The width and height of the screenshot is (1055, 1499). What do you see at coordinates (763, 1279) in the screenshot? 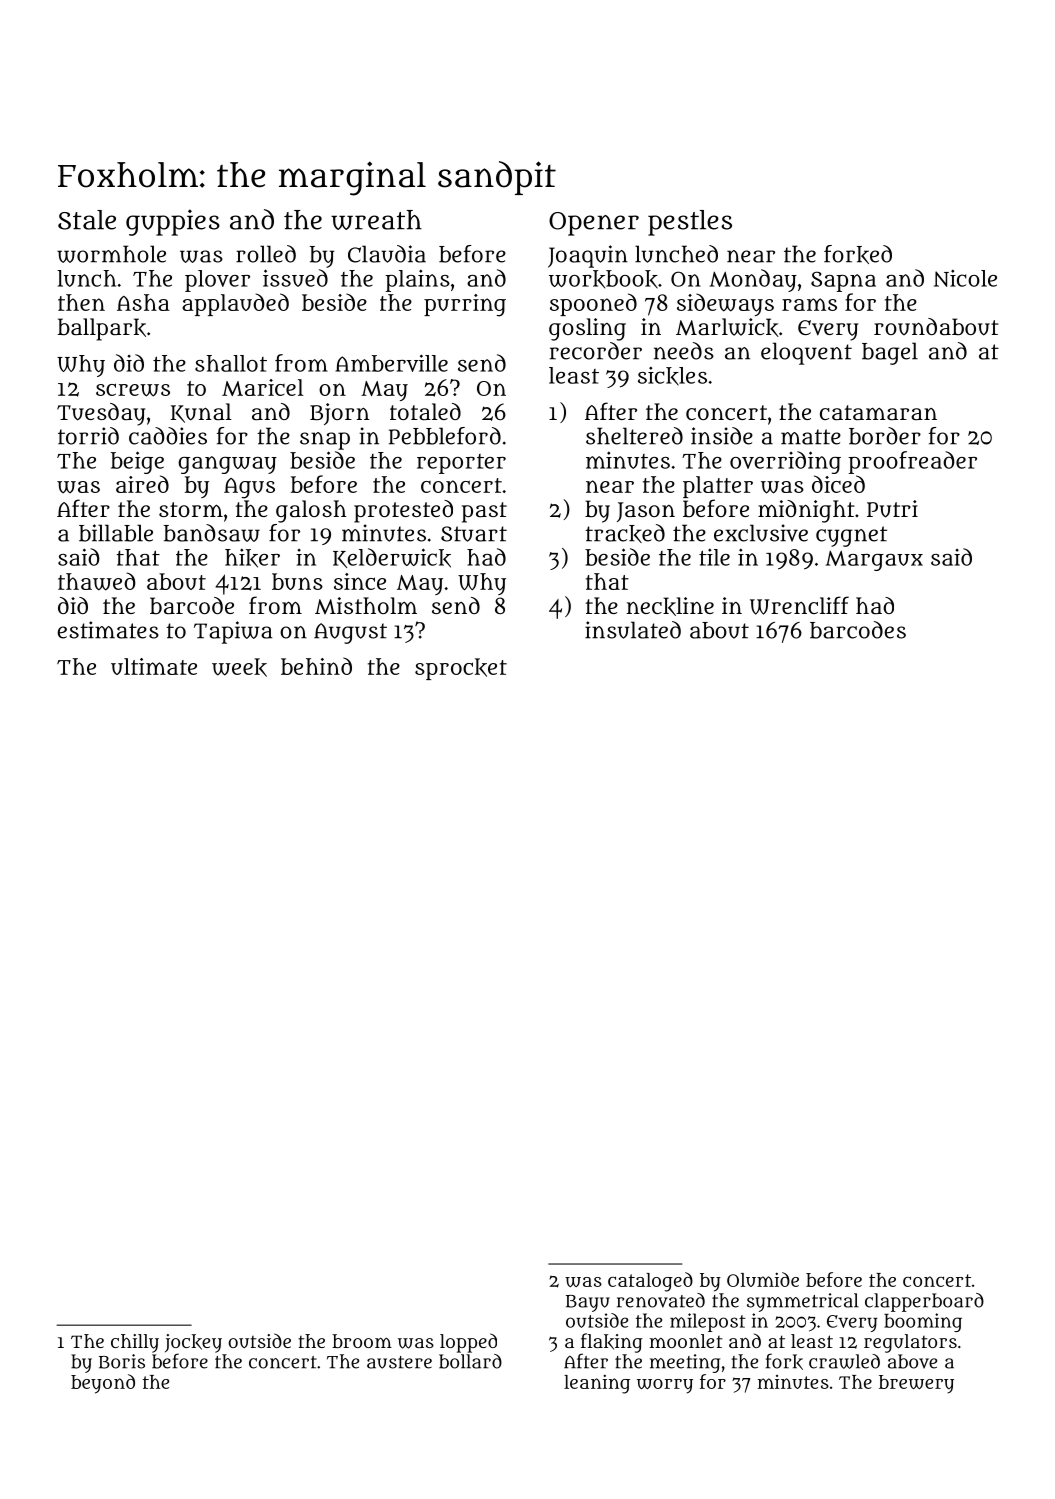
I see `Olumide` at bounding box center [763, 1279].
